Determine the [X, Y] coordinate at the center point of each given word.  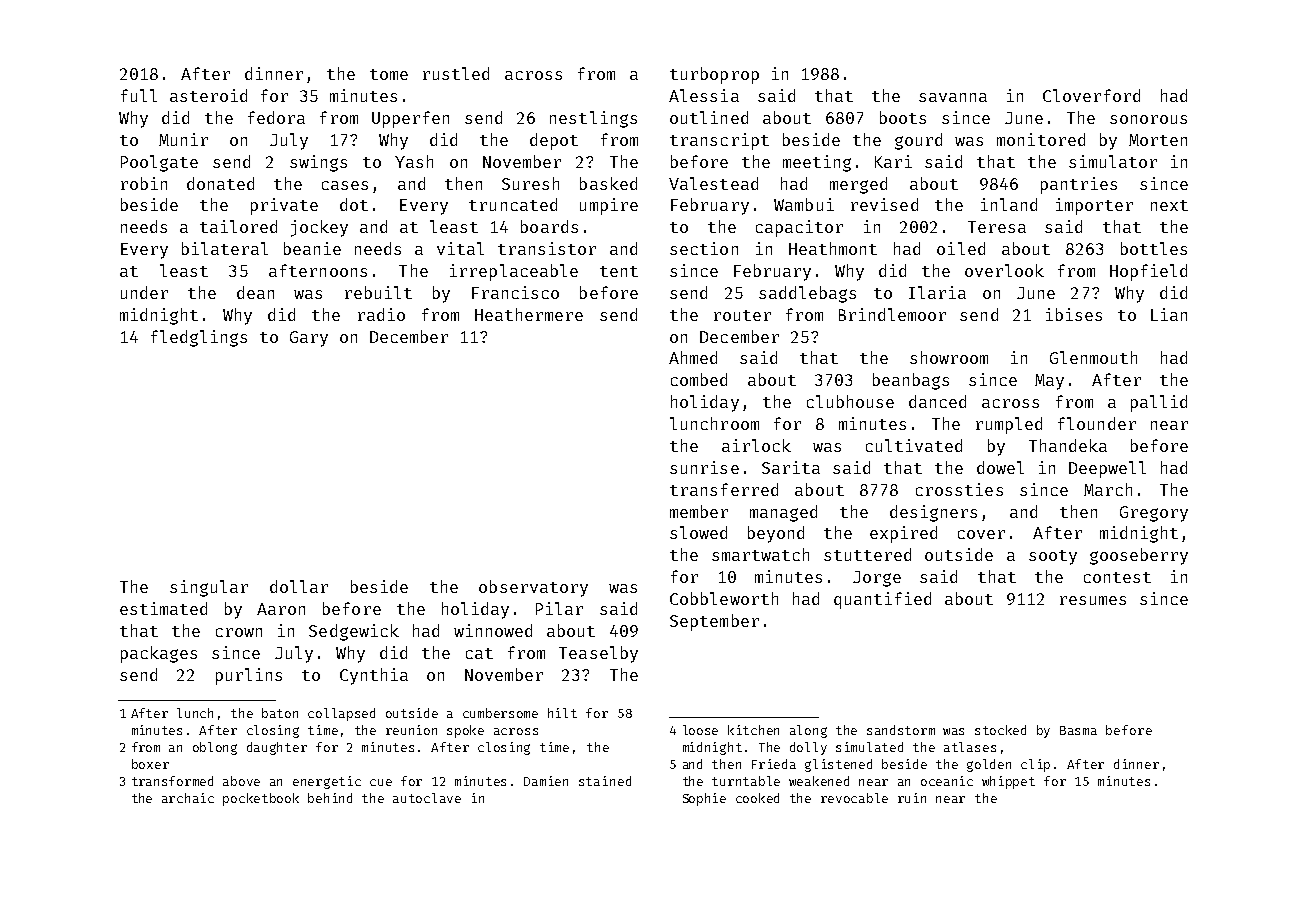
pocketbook [261, 799]
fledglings [199, 338]
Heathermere [529, 314]
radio [381, 314]
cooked [757, 798]
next [1169, 205]
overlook [1004, 270]
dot [354, 204]
